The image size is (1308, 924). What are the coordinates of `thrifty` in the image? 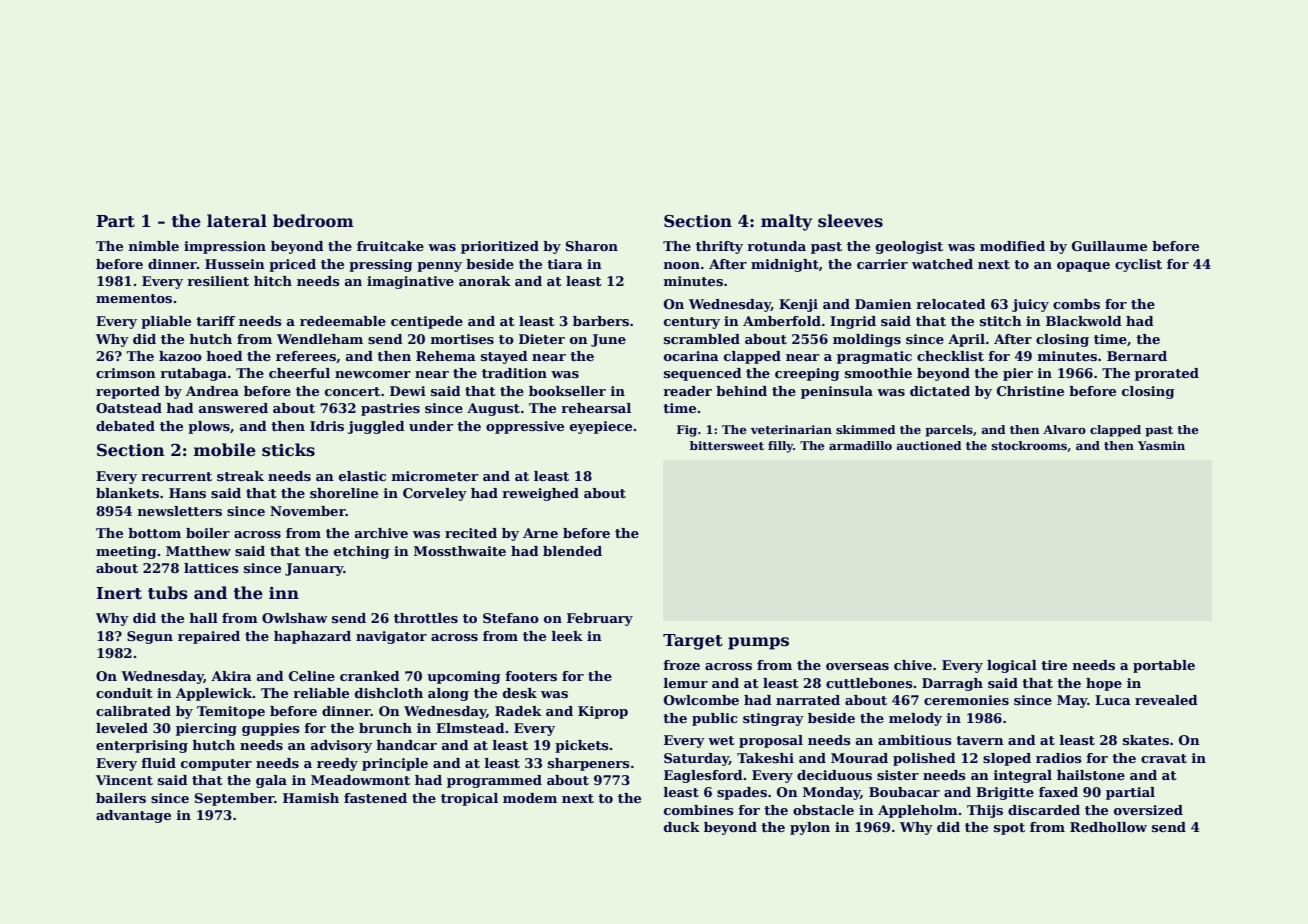 It's located at (719, 247).
